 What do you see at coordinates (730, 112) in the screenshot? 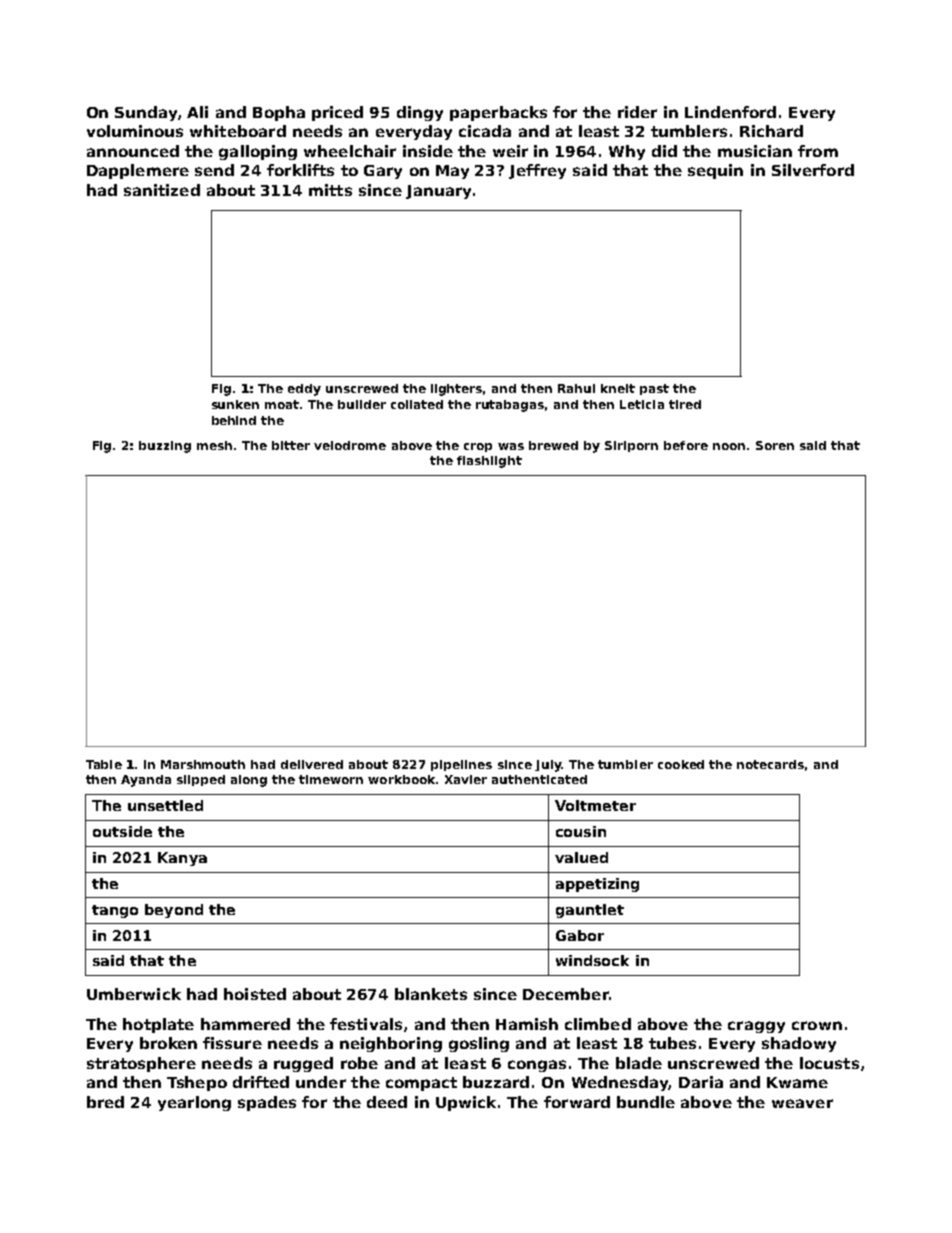
I see `Lindenford` at bounding box center [730, 112].
